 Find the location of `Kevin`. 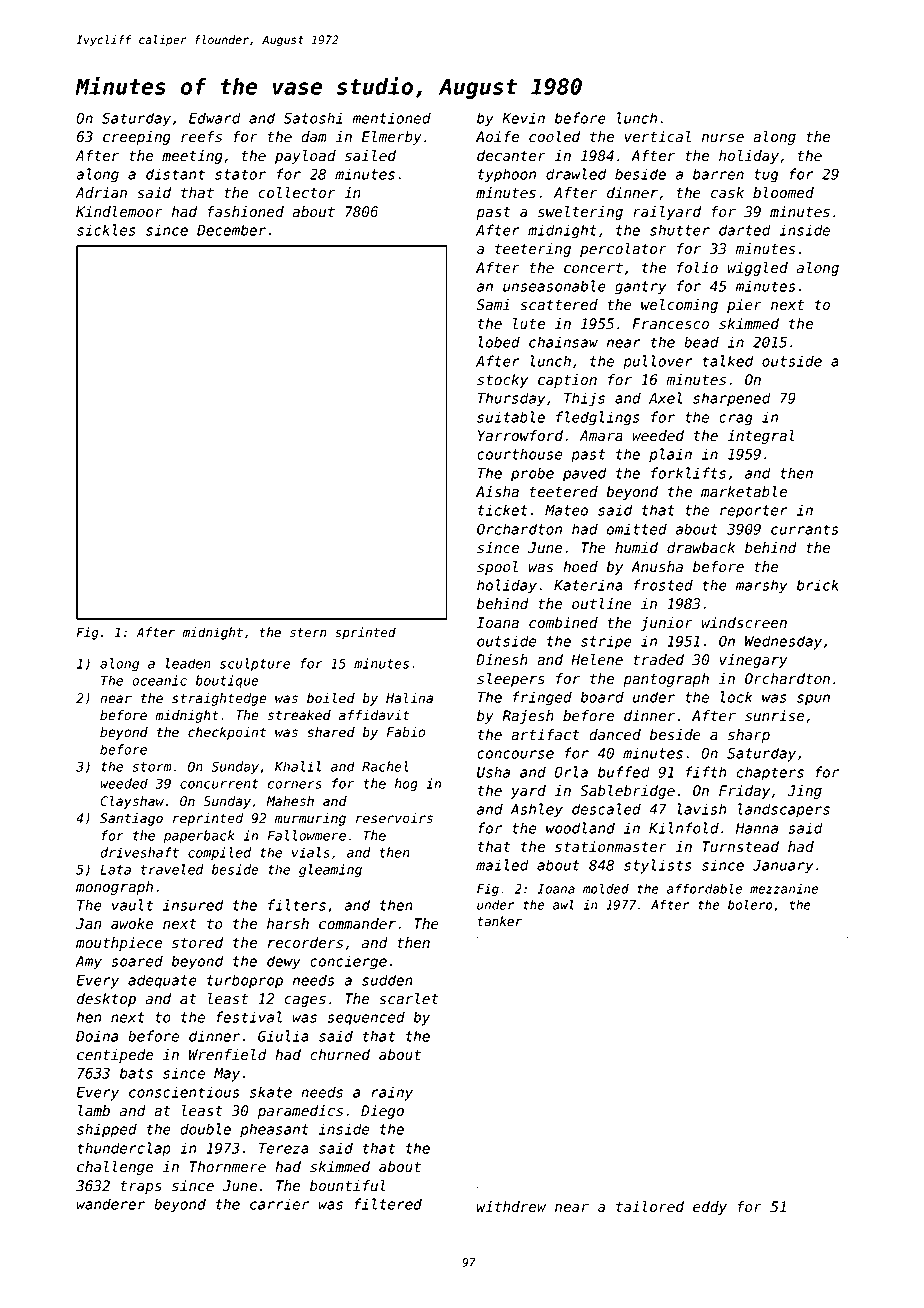

Kevin is located at coordinates (523, 118).
